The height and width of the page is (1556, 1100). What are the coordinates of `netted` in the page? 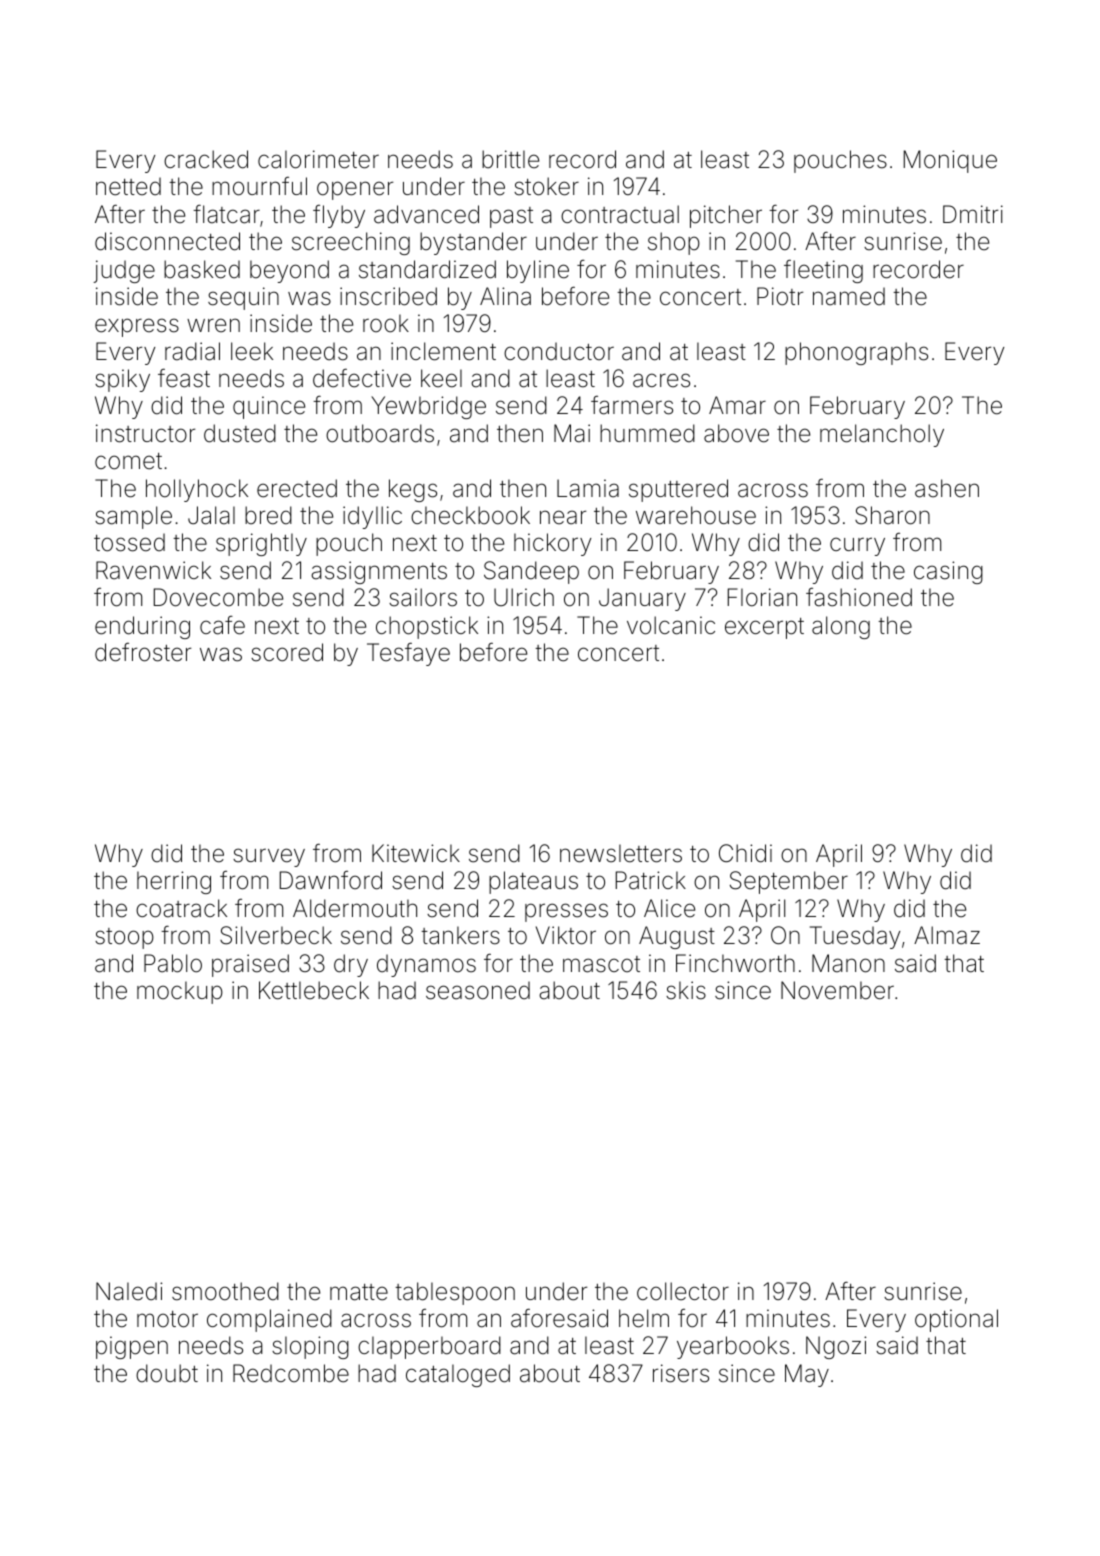 It's located at (128, 186).
